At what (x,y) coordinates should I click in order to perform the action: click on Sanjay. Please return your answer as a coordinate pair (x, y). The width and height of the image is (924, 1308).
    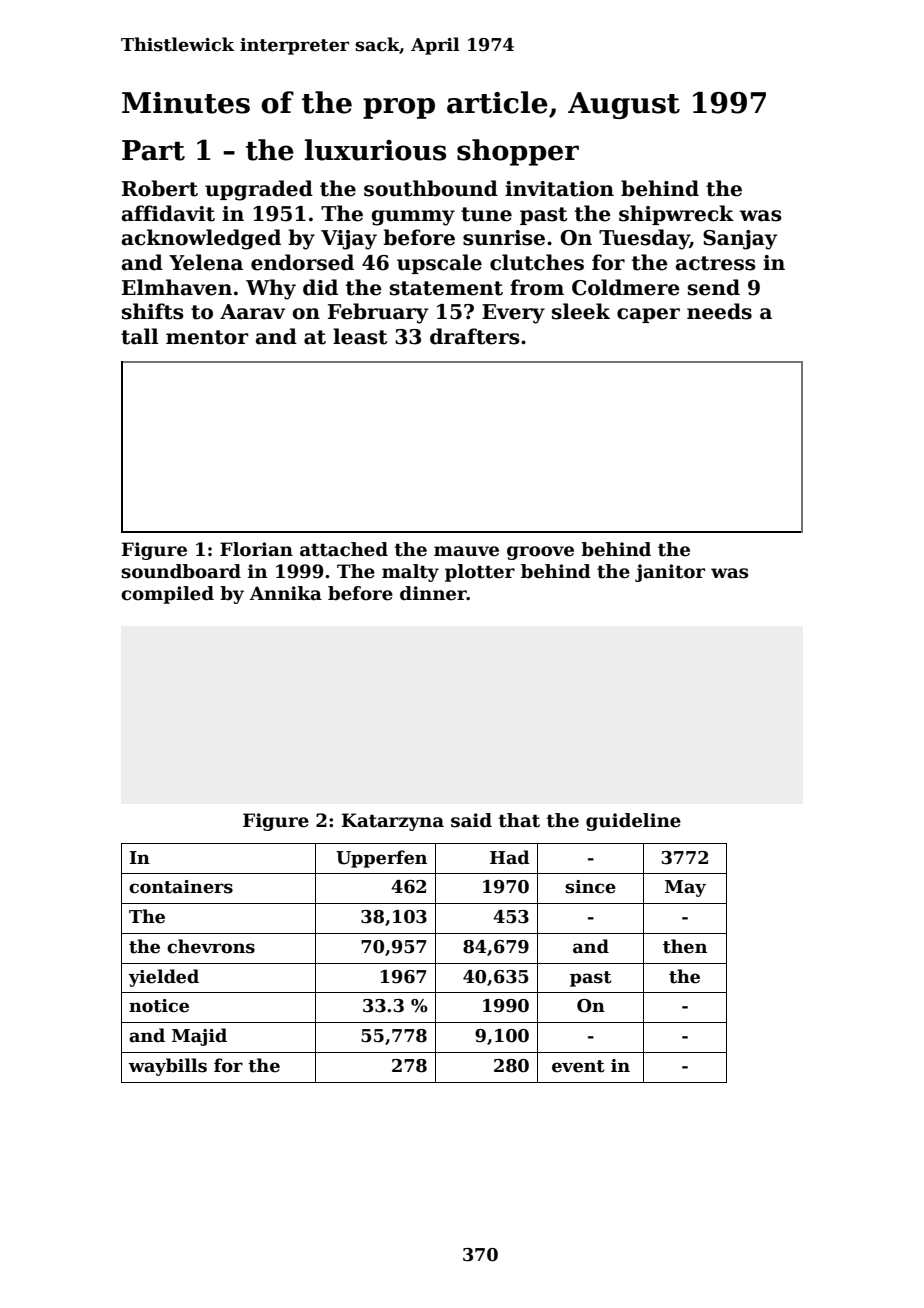
    Looking at the image, I should click on (740, 240).
